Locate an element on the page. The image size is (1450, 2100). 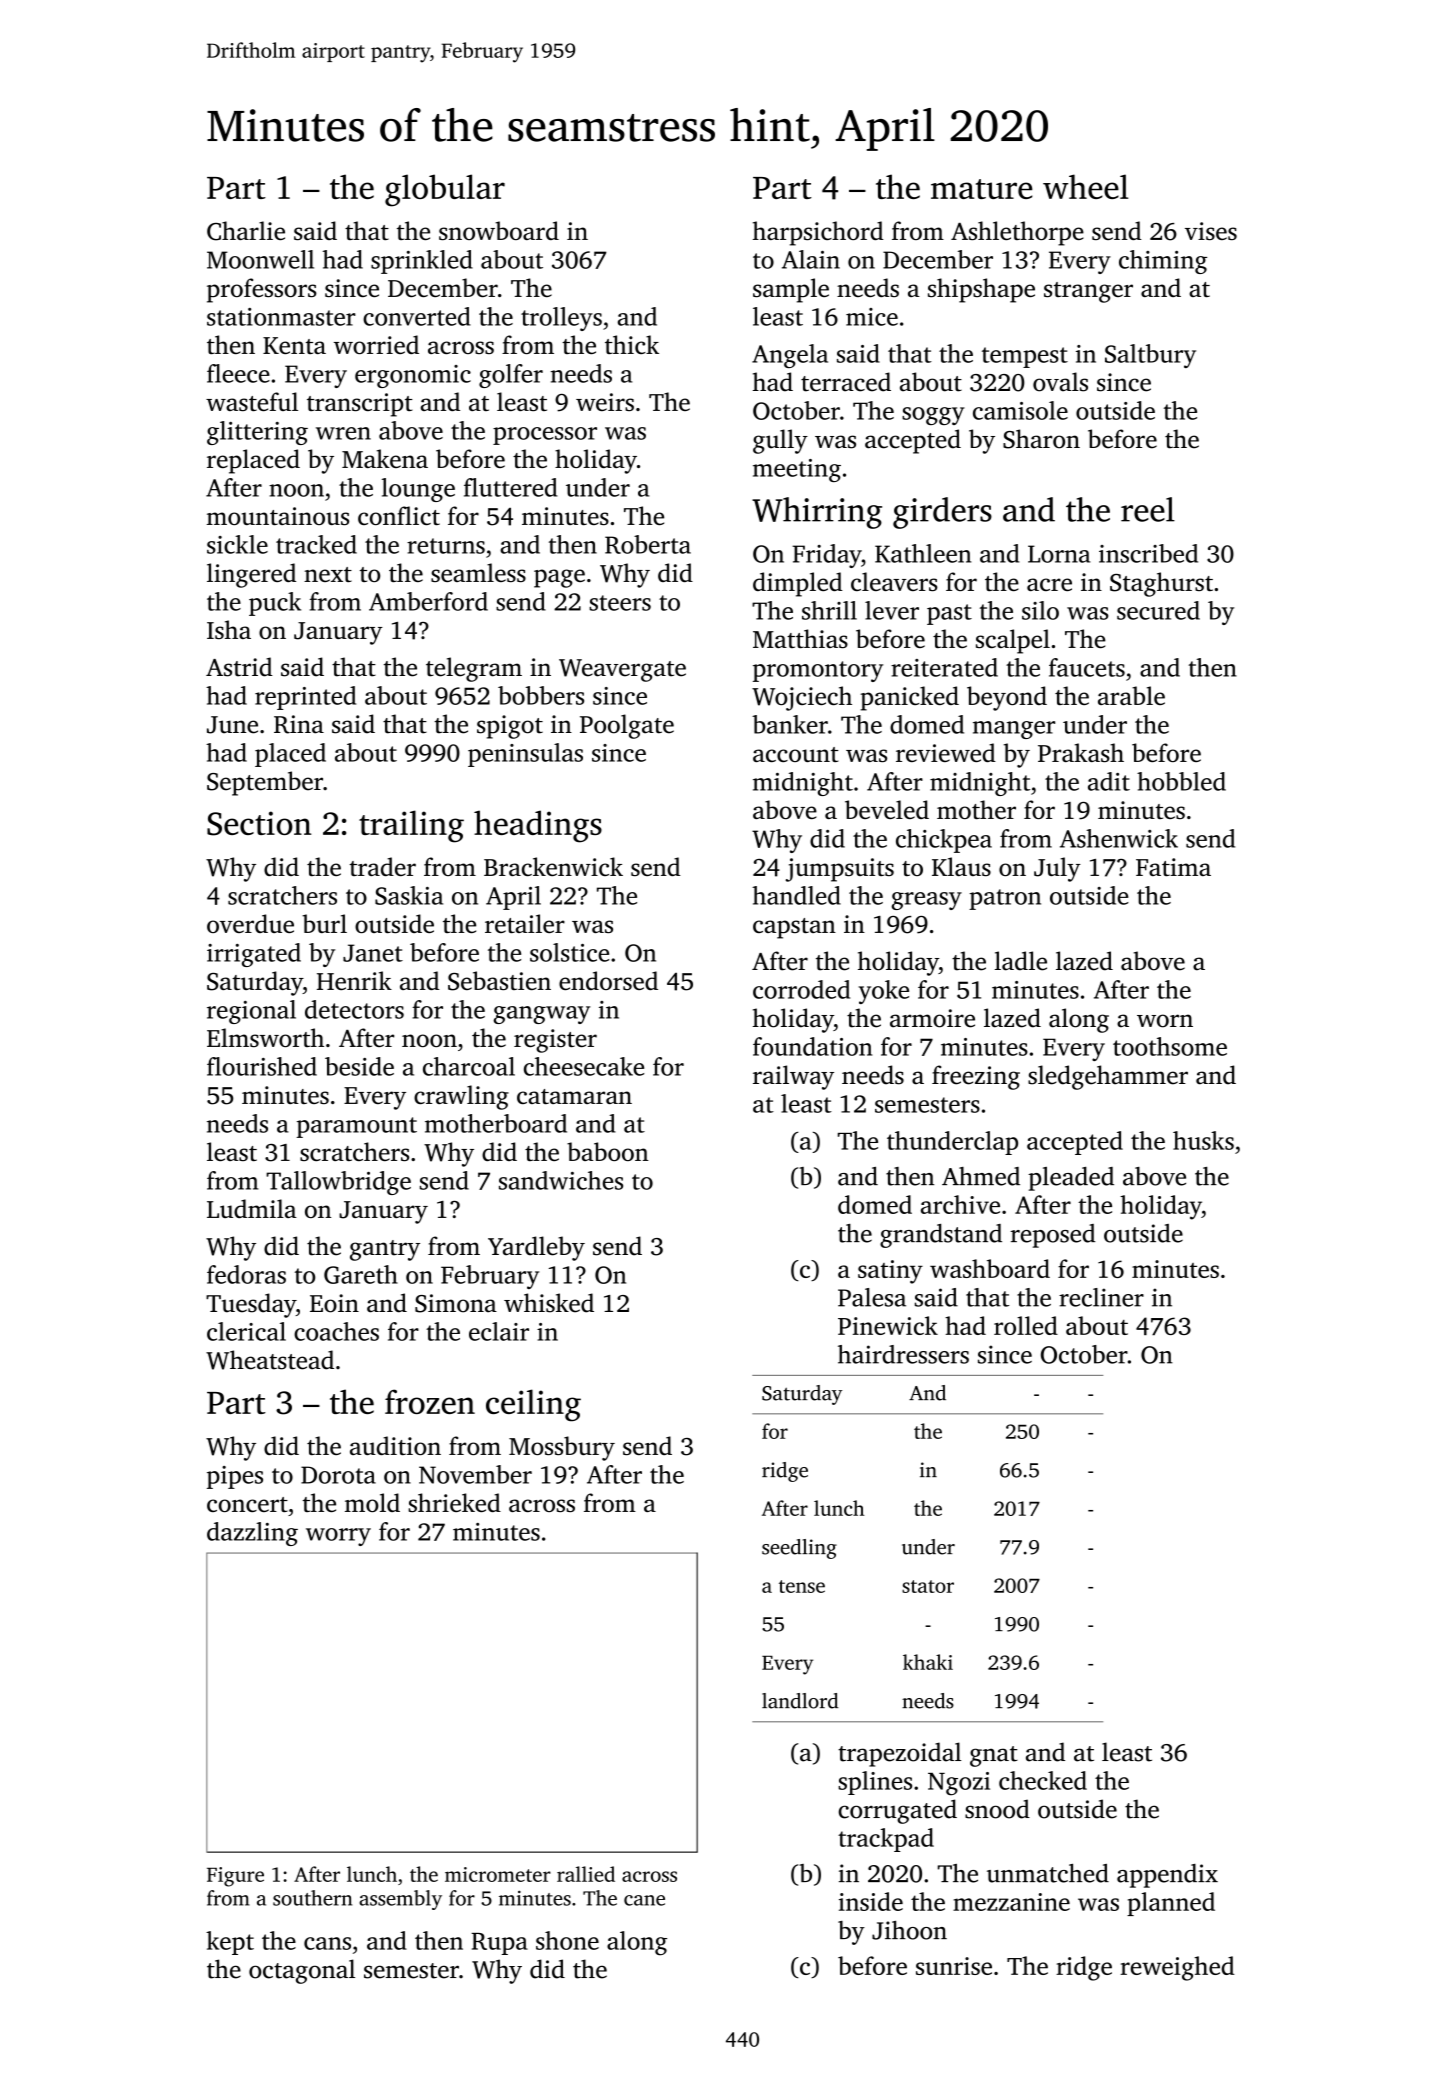
whisked is located at coordinates (549, 1303).
